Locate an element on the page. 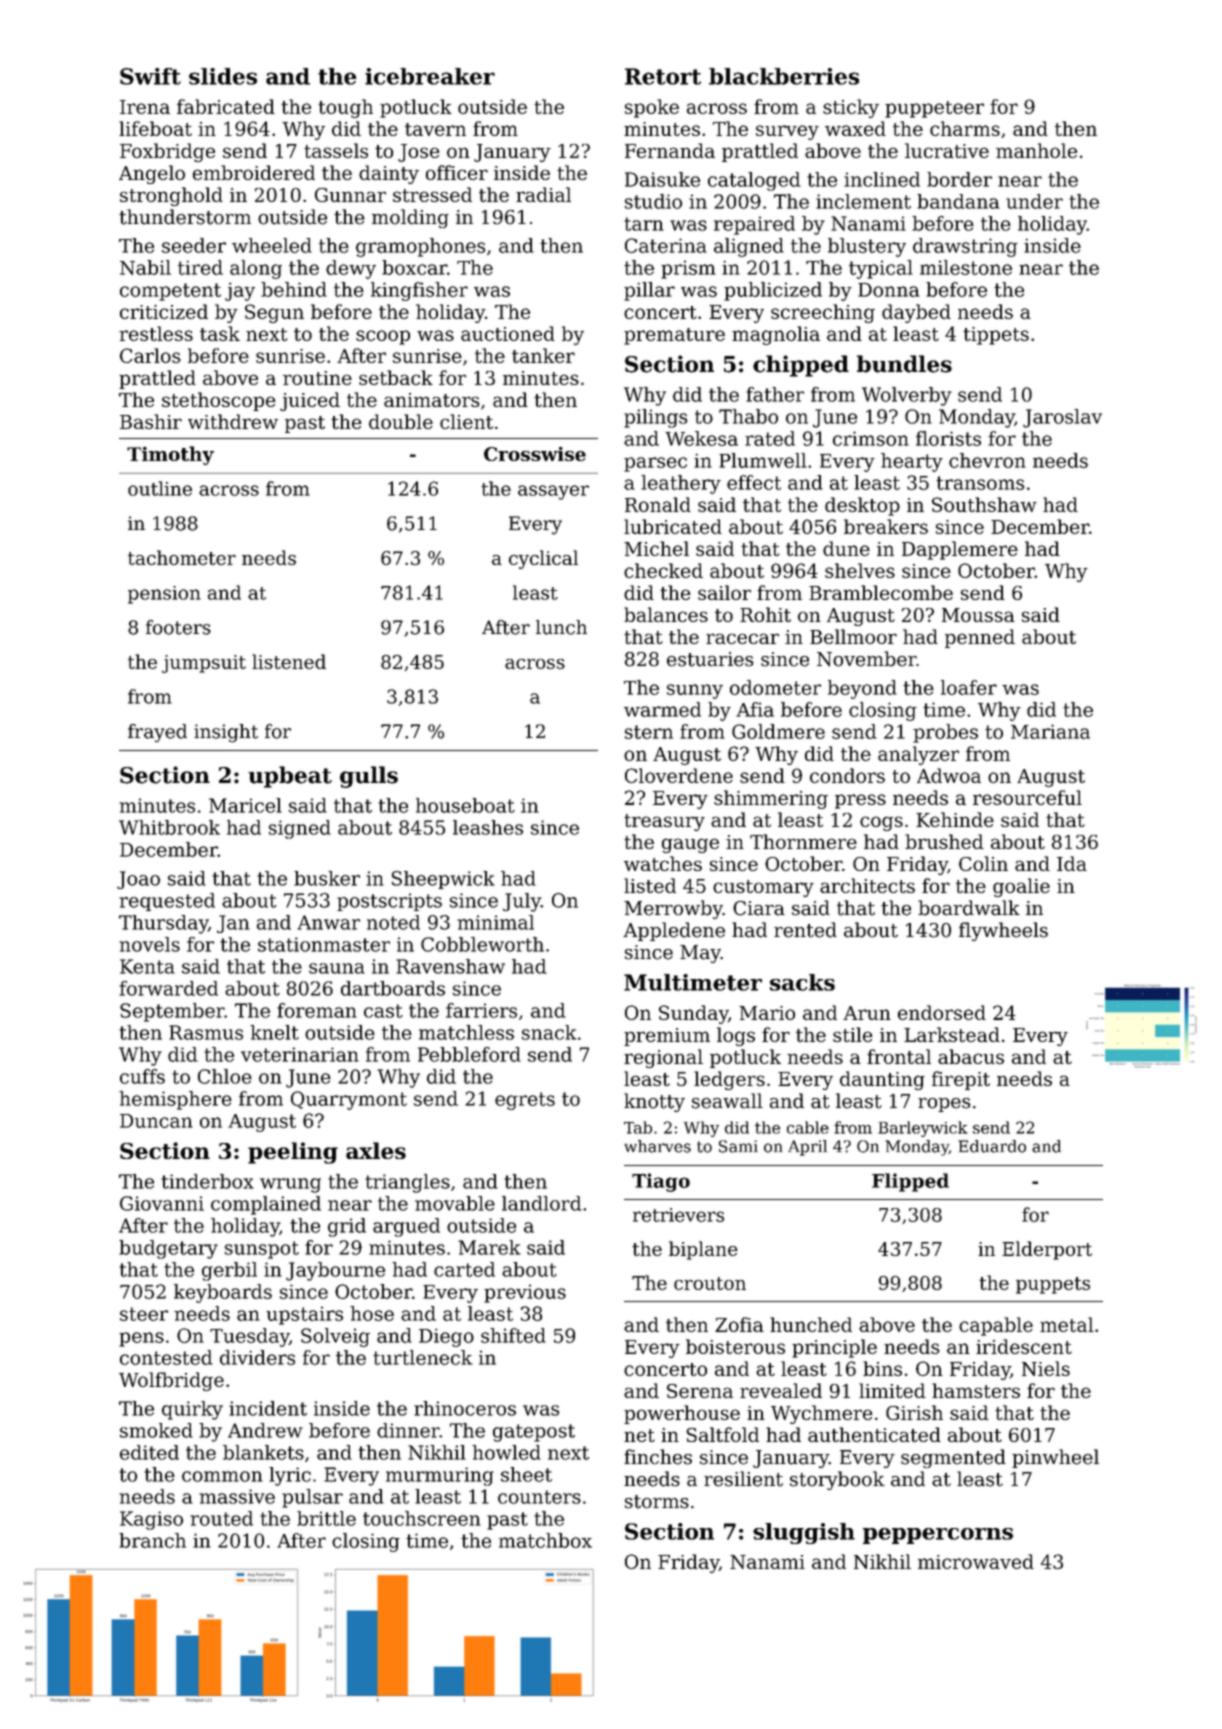 The image size is (1222, 1729). task is located at coordinates (220, 333).
